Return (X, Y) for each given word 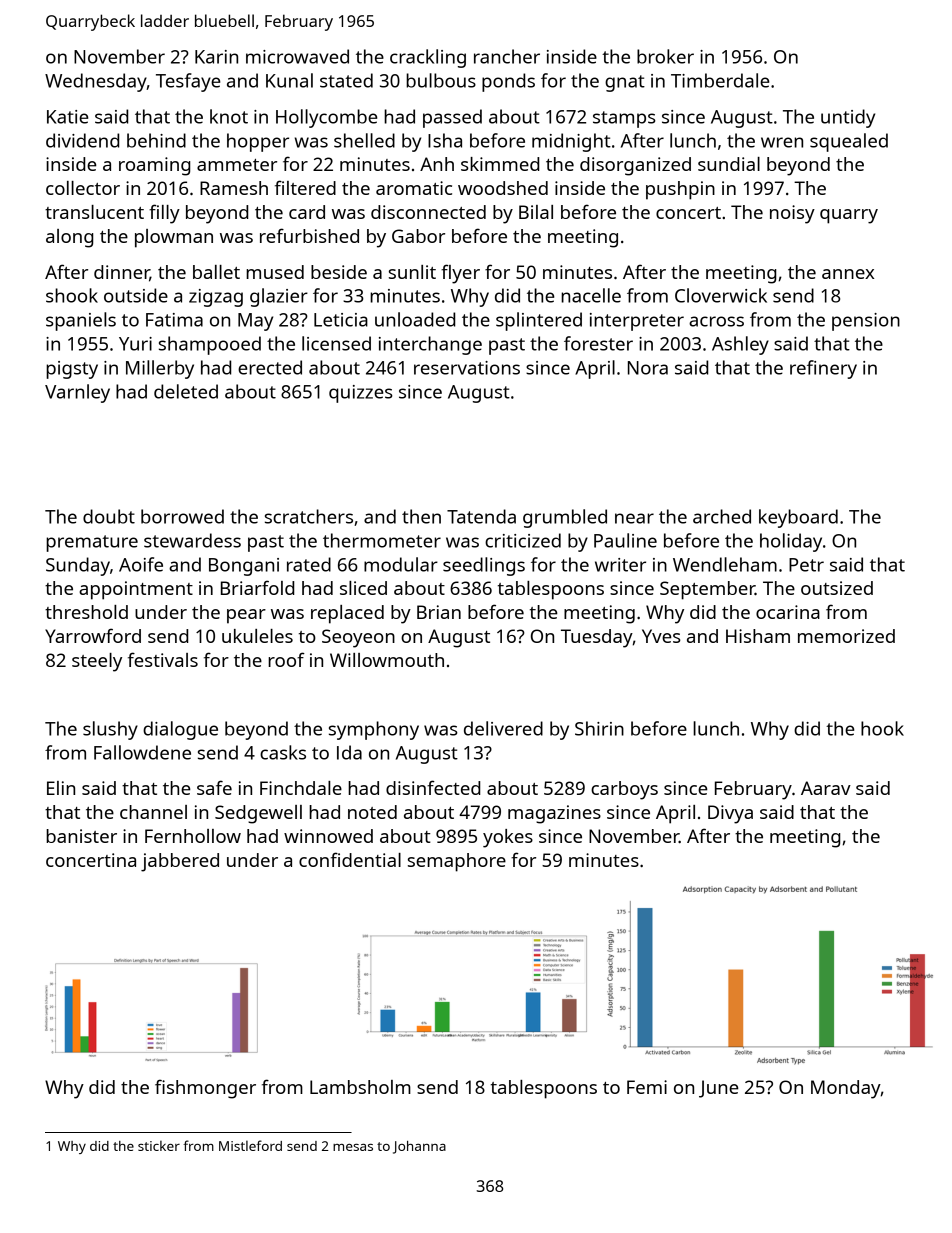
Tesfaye (188, 82)
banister (81, 836)
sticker (159, 1146)
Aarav (826, 788)
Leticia (341, 320)
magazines (554, 814)
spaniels (81, 321)
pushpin (680, 190)
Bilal (536, 212)
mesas (353, 1147)
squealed (849, 142)
